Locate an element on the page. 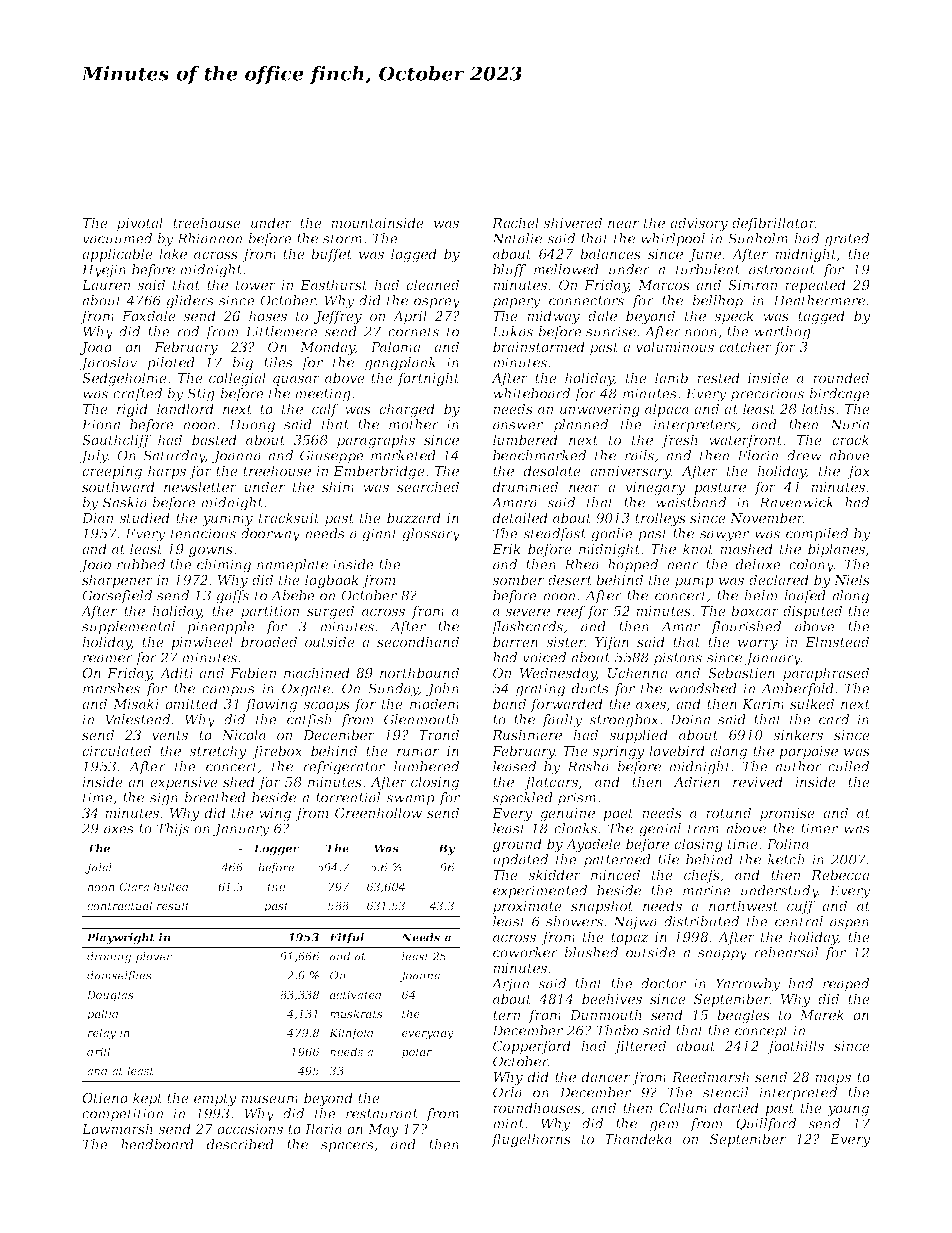 Image resolution: width=952 pixels, height=1233 pixels. gliders is located at coordinates (190, 302).
